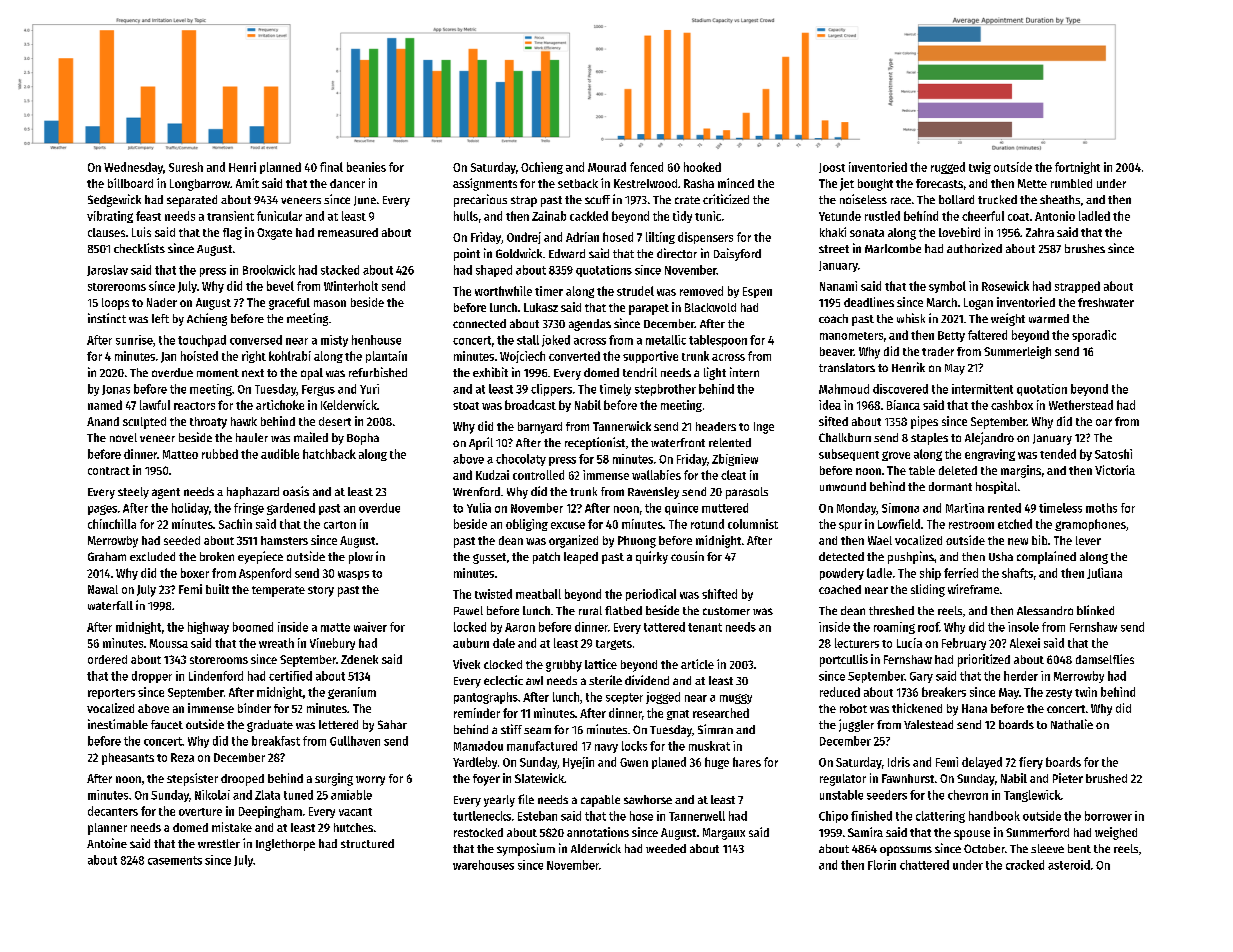 This screenshot has width=1233, height=952. I want to click on tunic, so click(708, 216).
